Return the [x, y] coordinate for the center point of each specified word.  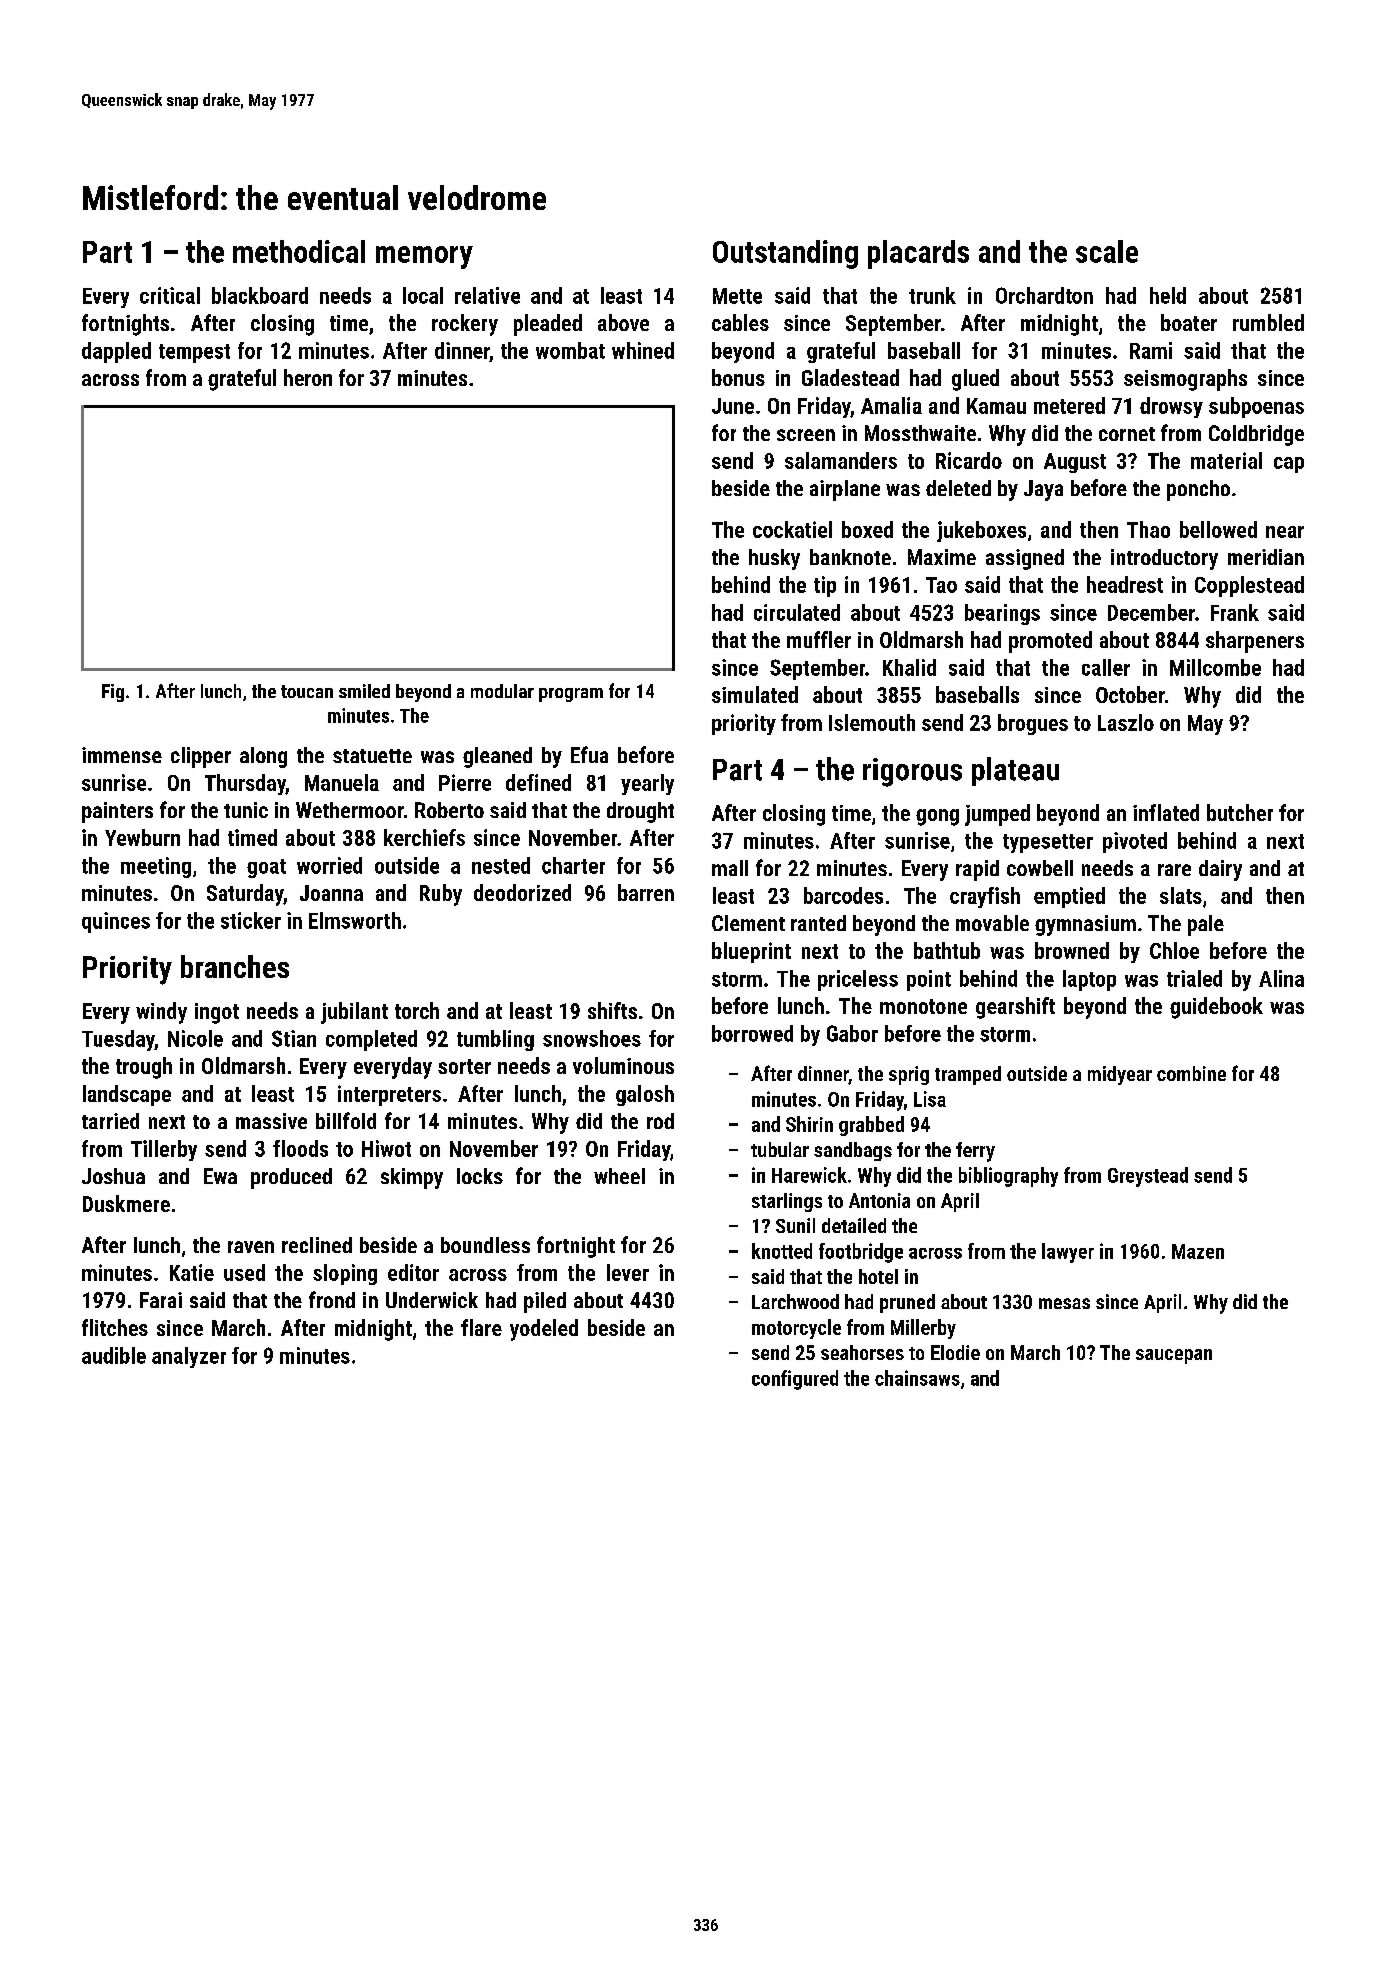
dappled [116, 352]
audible [114, 1355]
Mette [737, 296]
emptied [1069, 897]
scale [1107, 251]
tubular [780, 1149]
